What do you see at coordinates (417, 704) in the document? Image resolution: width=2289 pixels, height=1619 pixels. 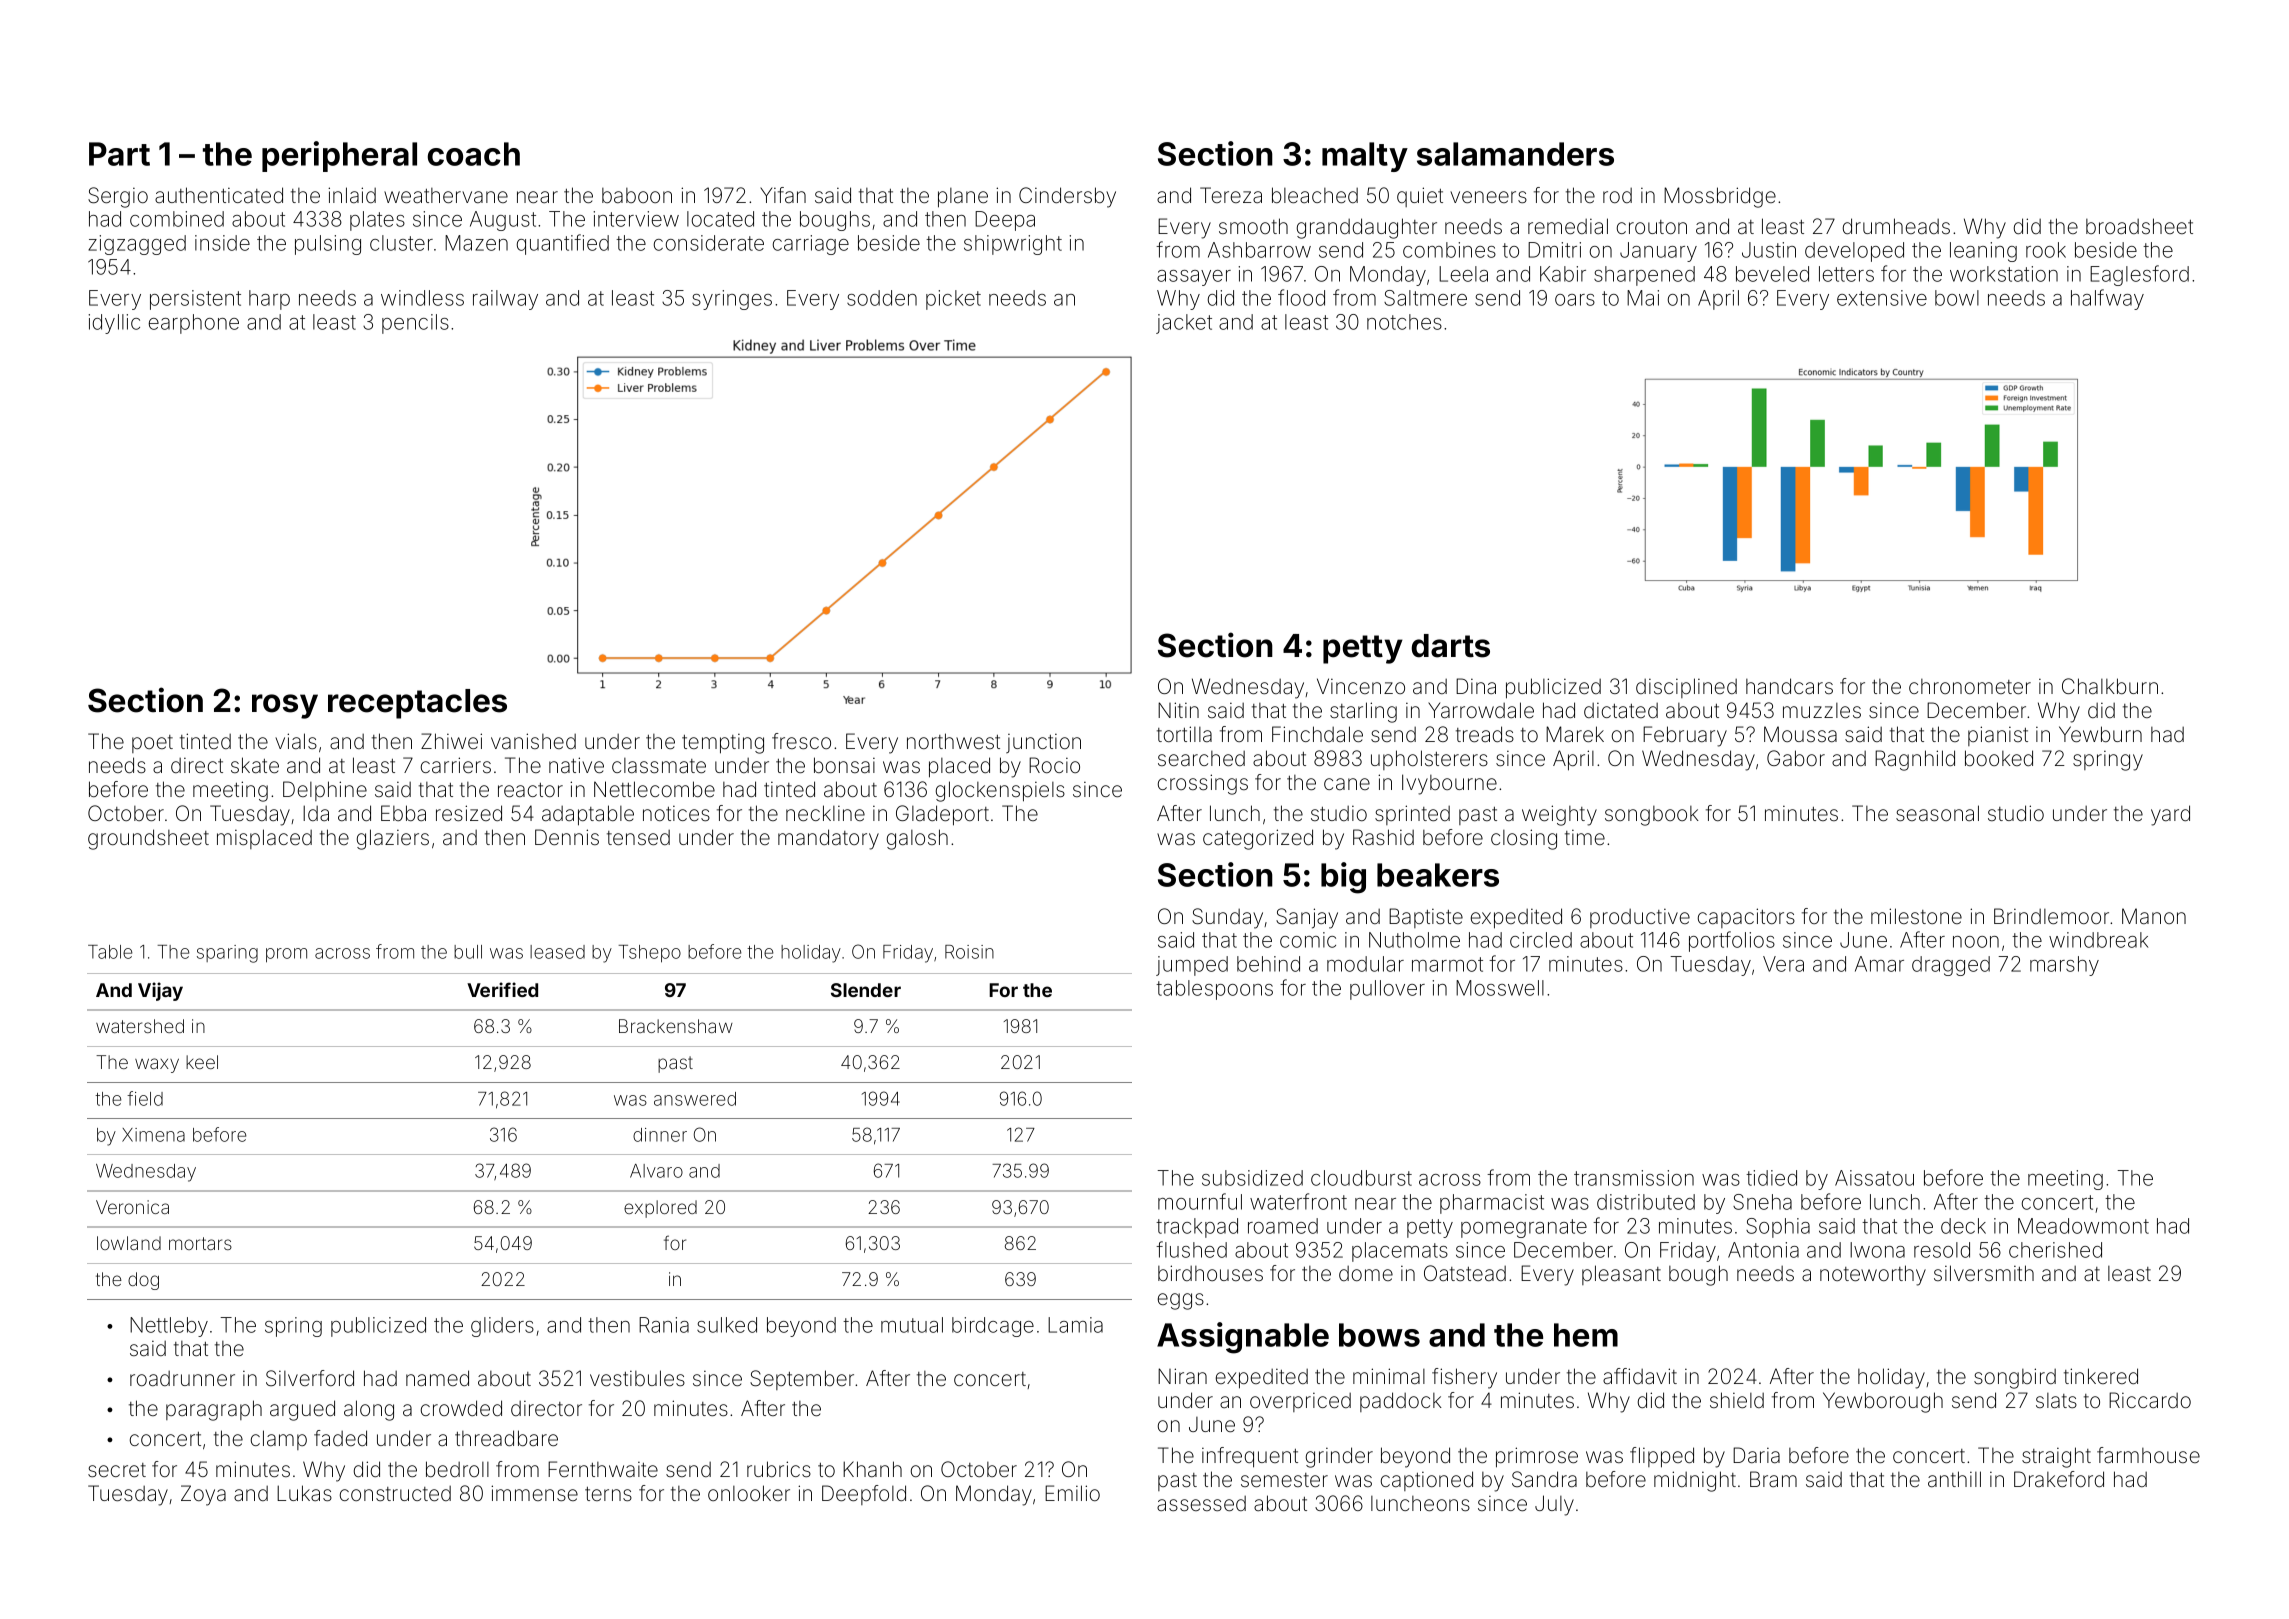 I see `receptacles` at bounding box center [417, 704].
